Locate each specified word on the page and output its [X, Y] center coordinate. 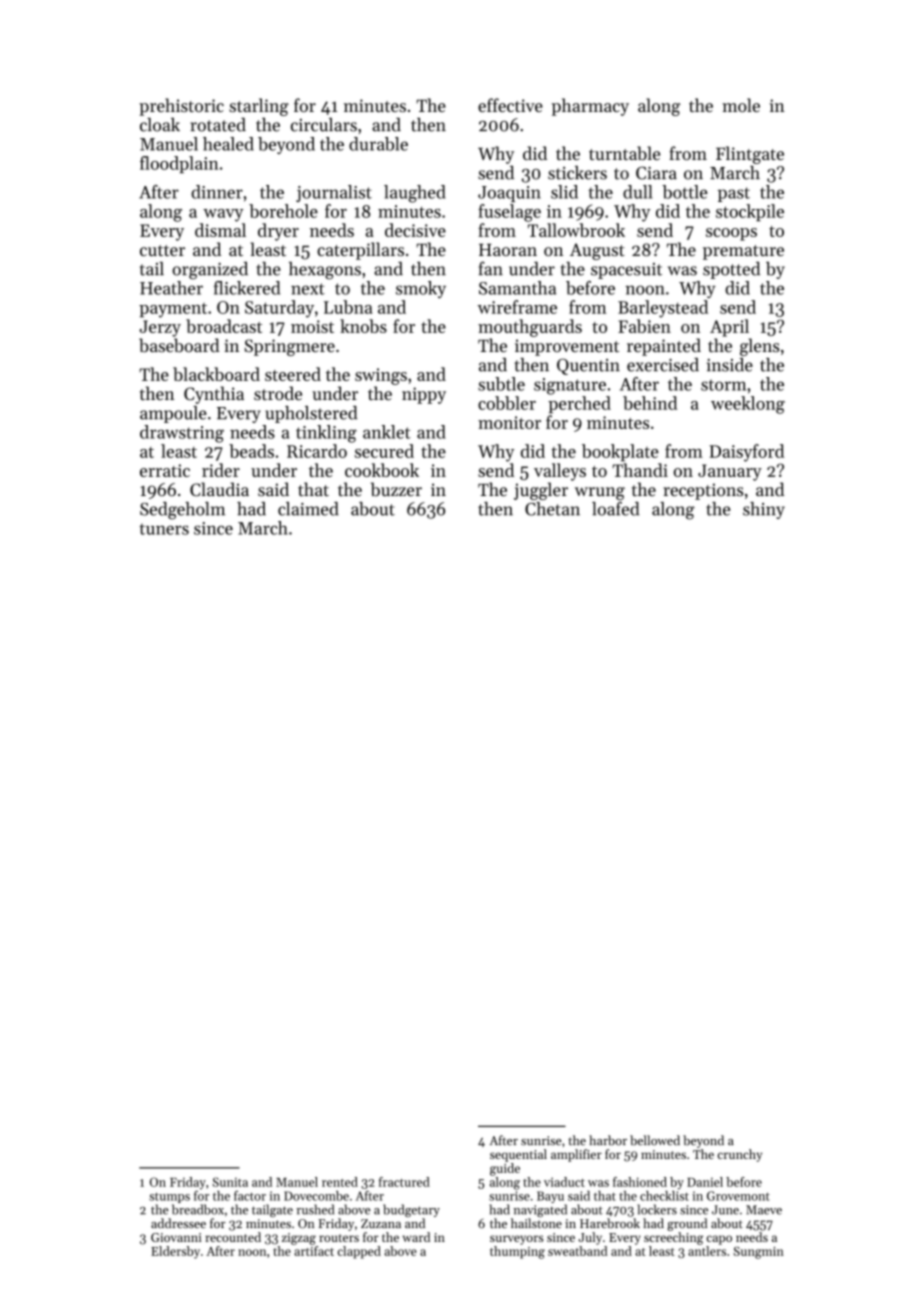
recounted [233, 1237]
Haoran [508, 250]
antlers [707, 1251]
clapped [359, 1252]
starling [259, 107]
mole [741, 105]
